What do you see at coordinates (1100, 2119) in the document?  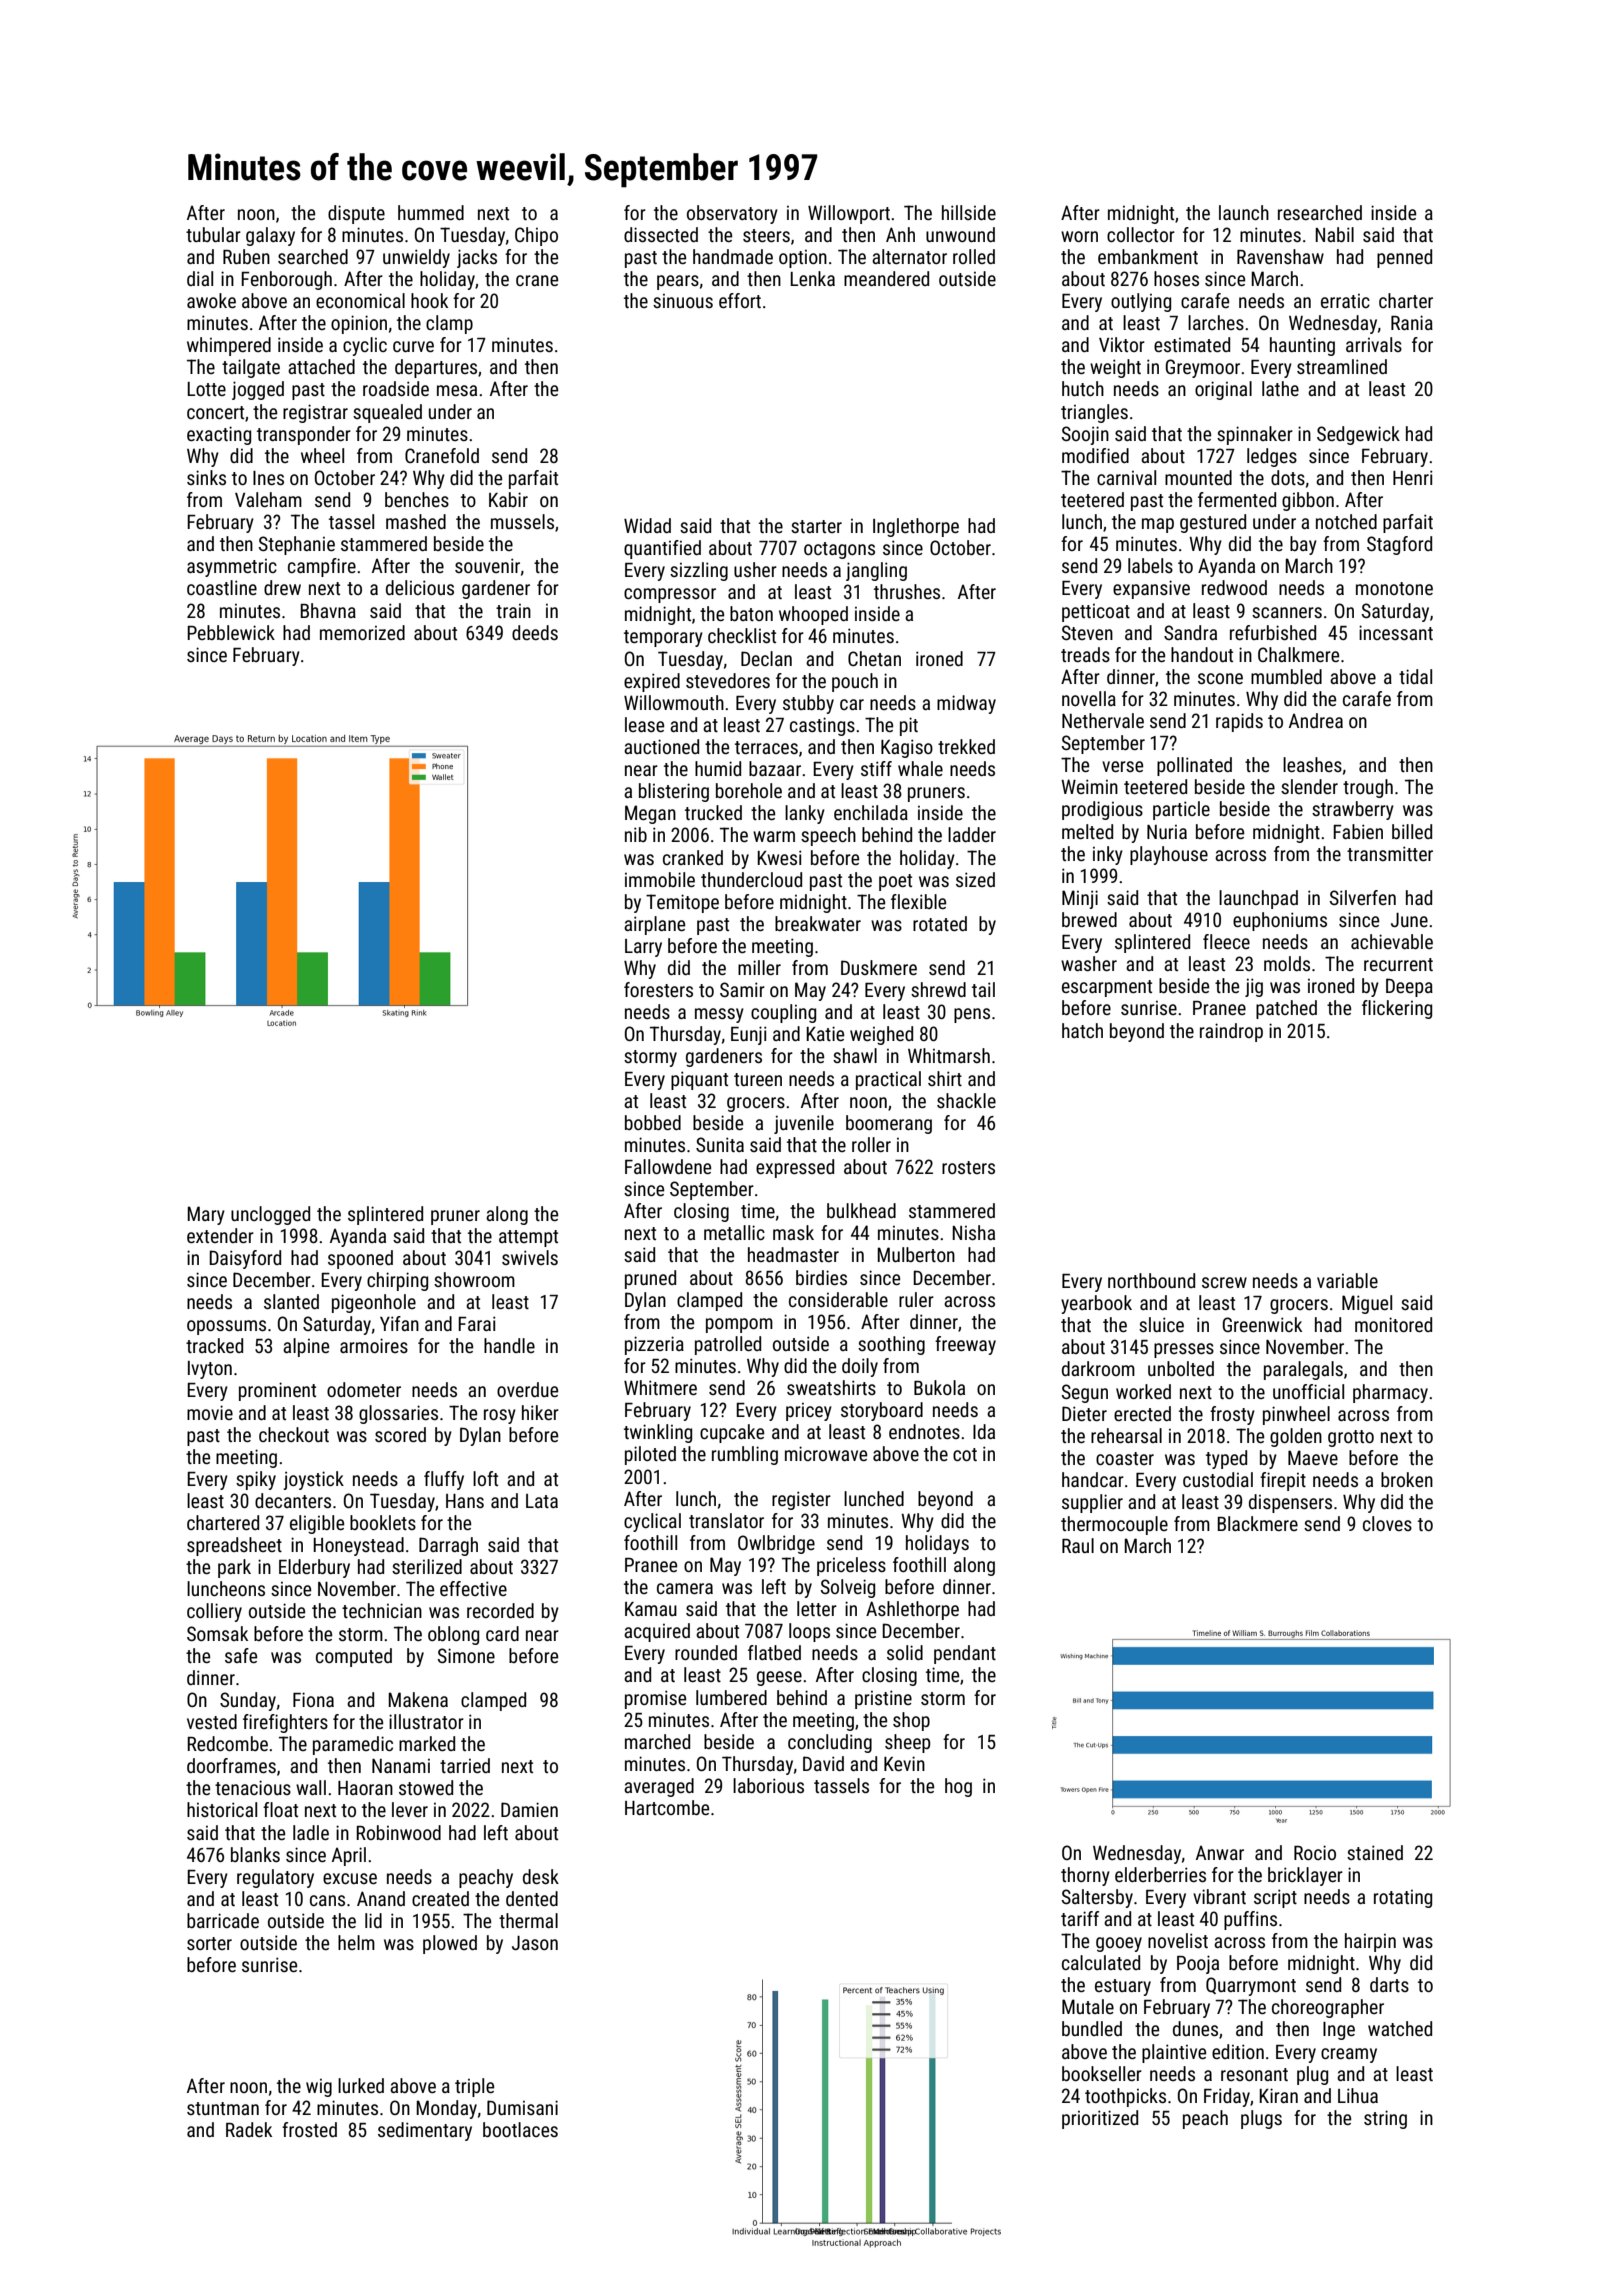 I see `prioritized` at bounding box center [1100, 2119].
